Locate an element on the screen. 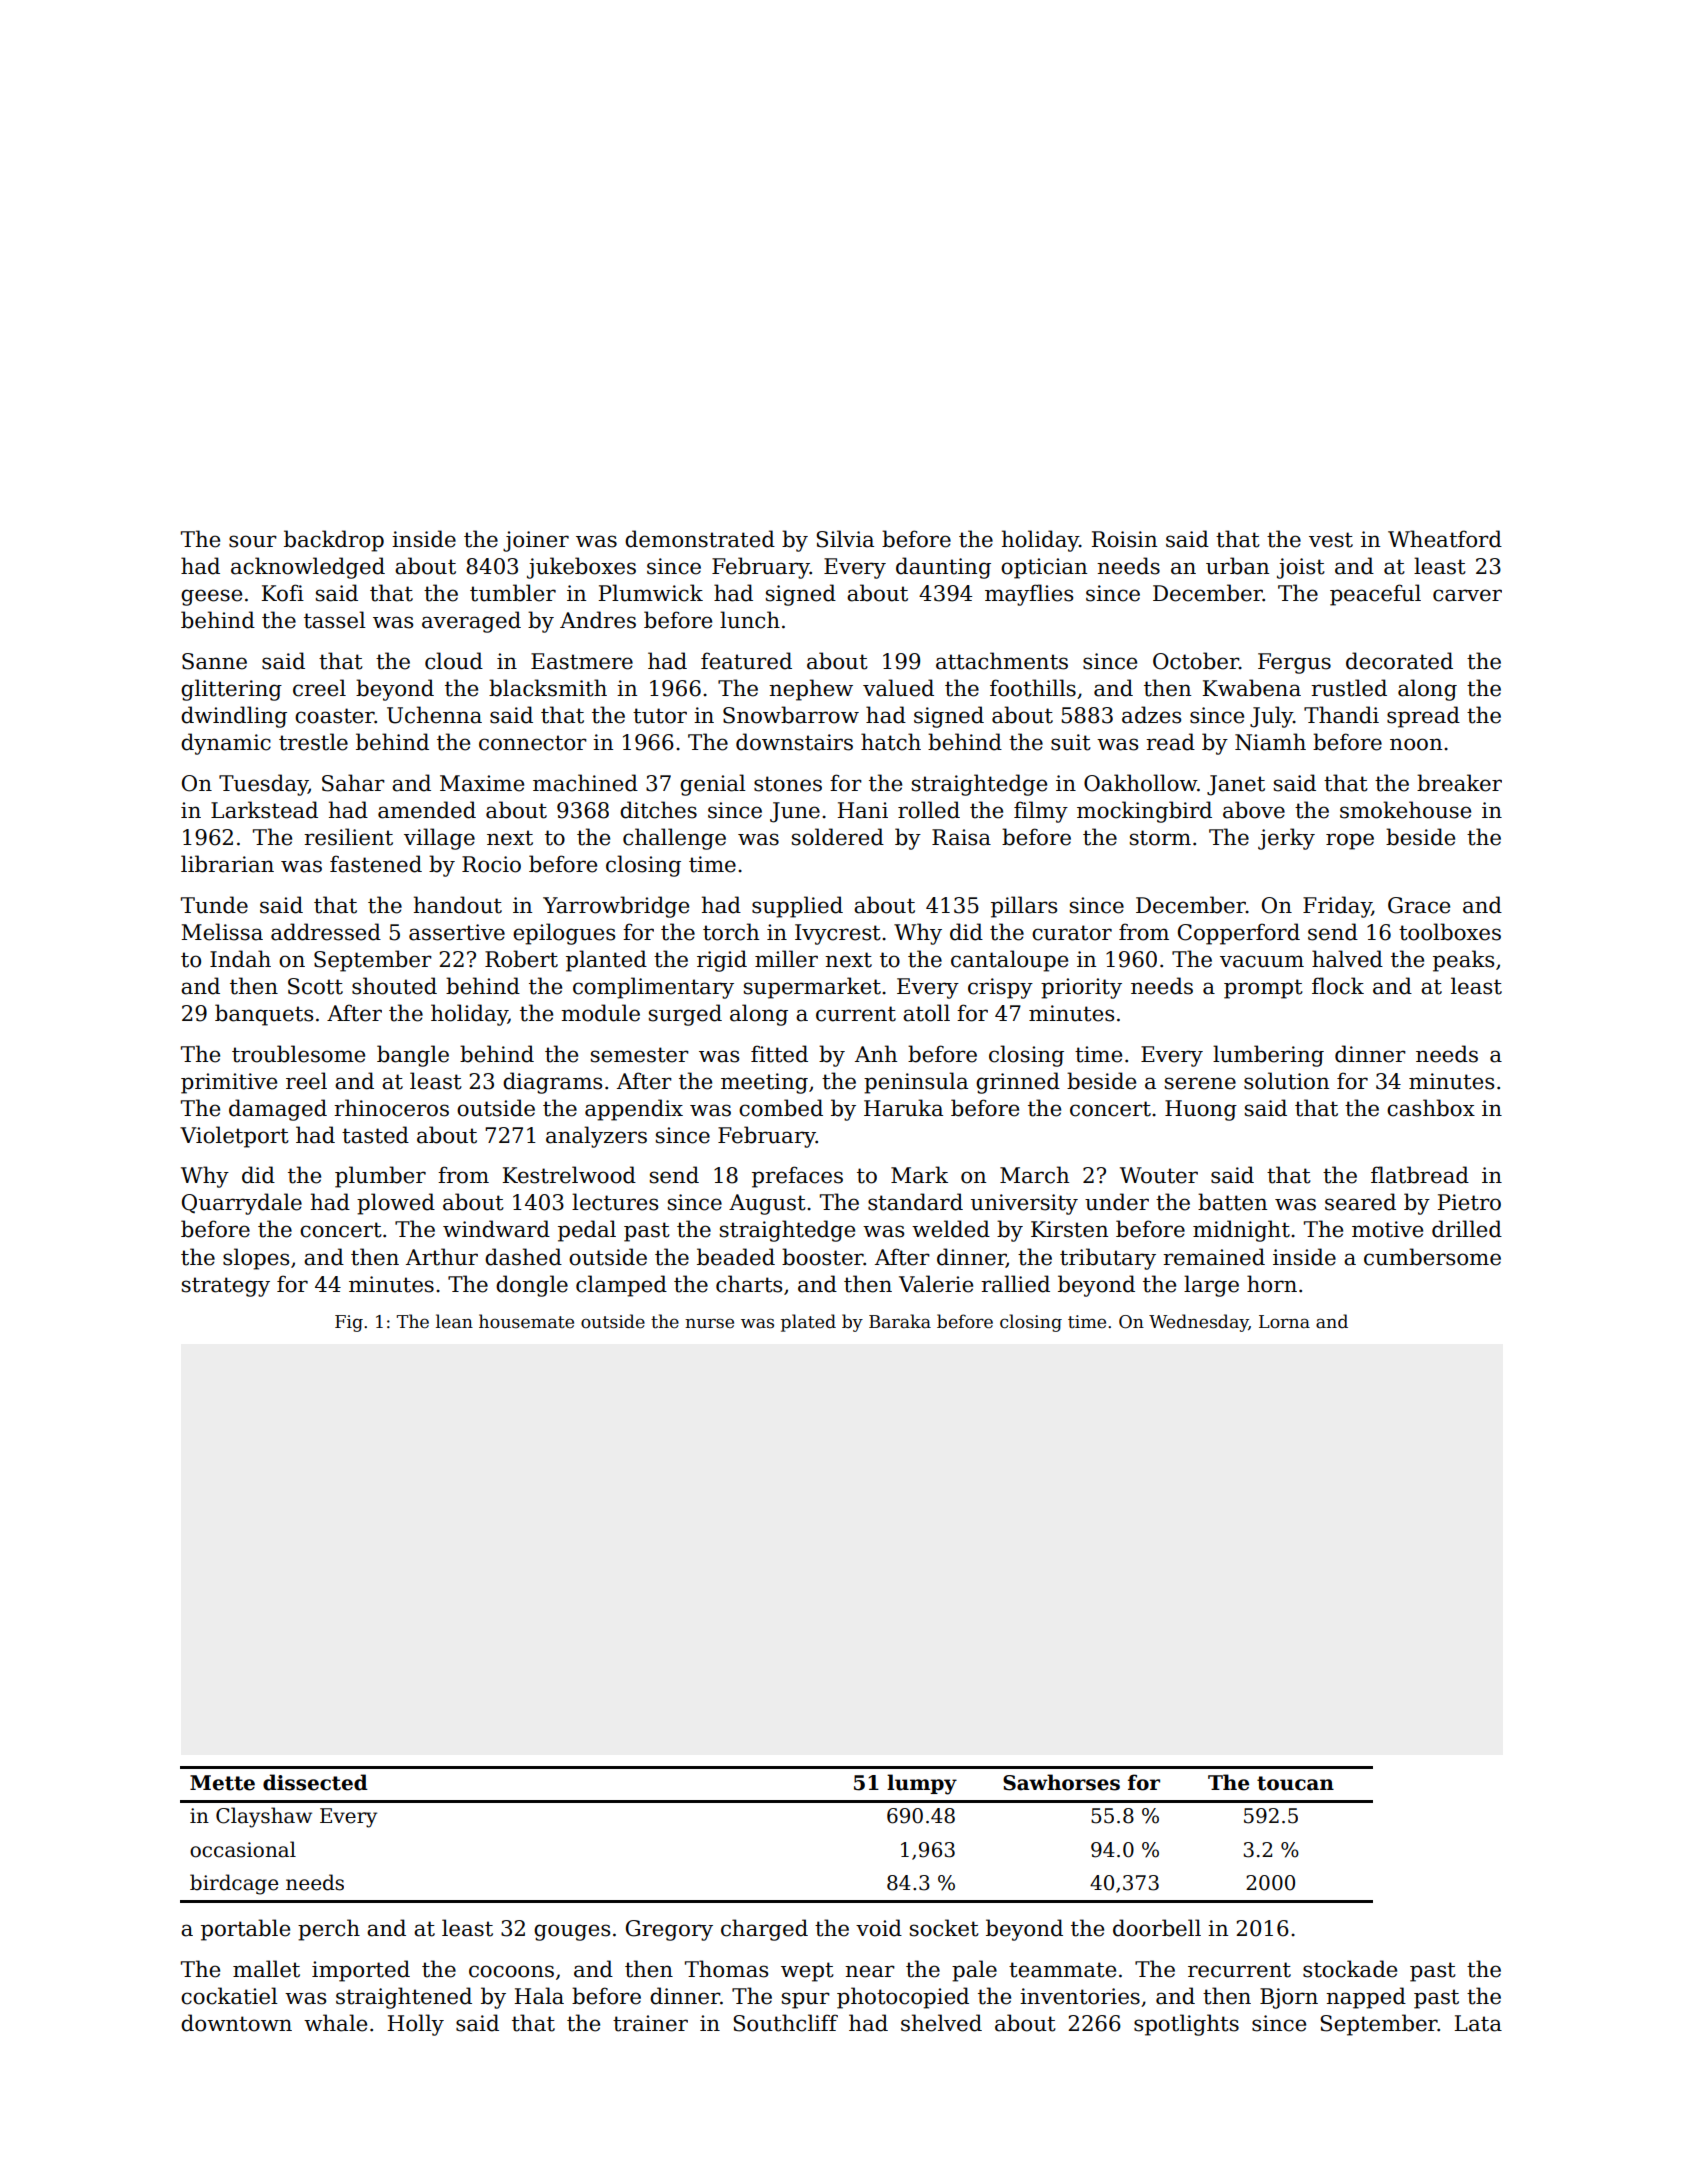  Friday is located at coordinates (1337, 907).
